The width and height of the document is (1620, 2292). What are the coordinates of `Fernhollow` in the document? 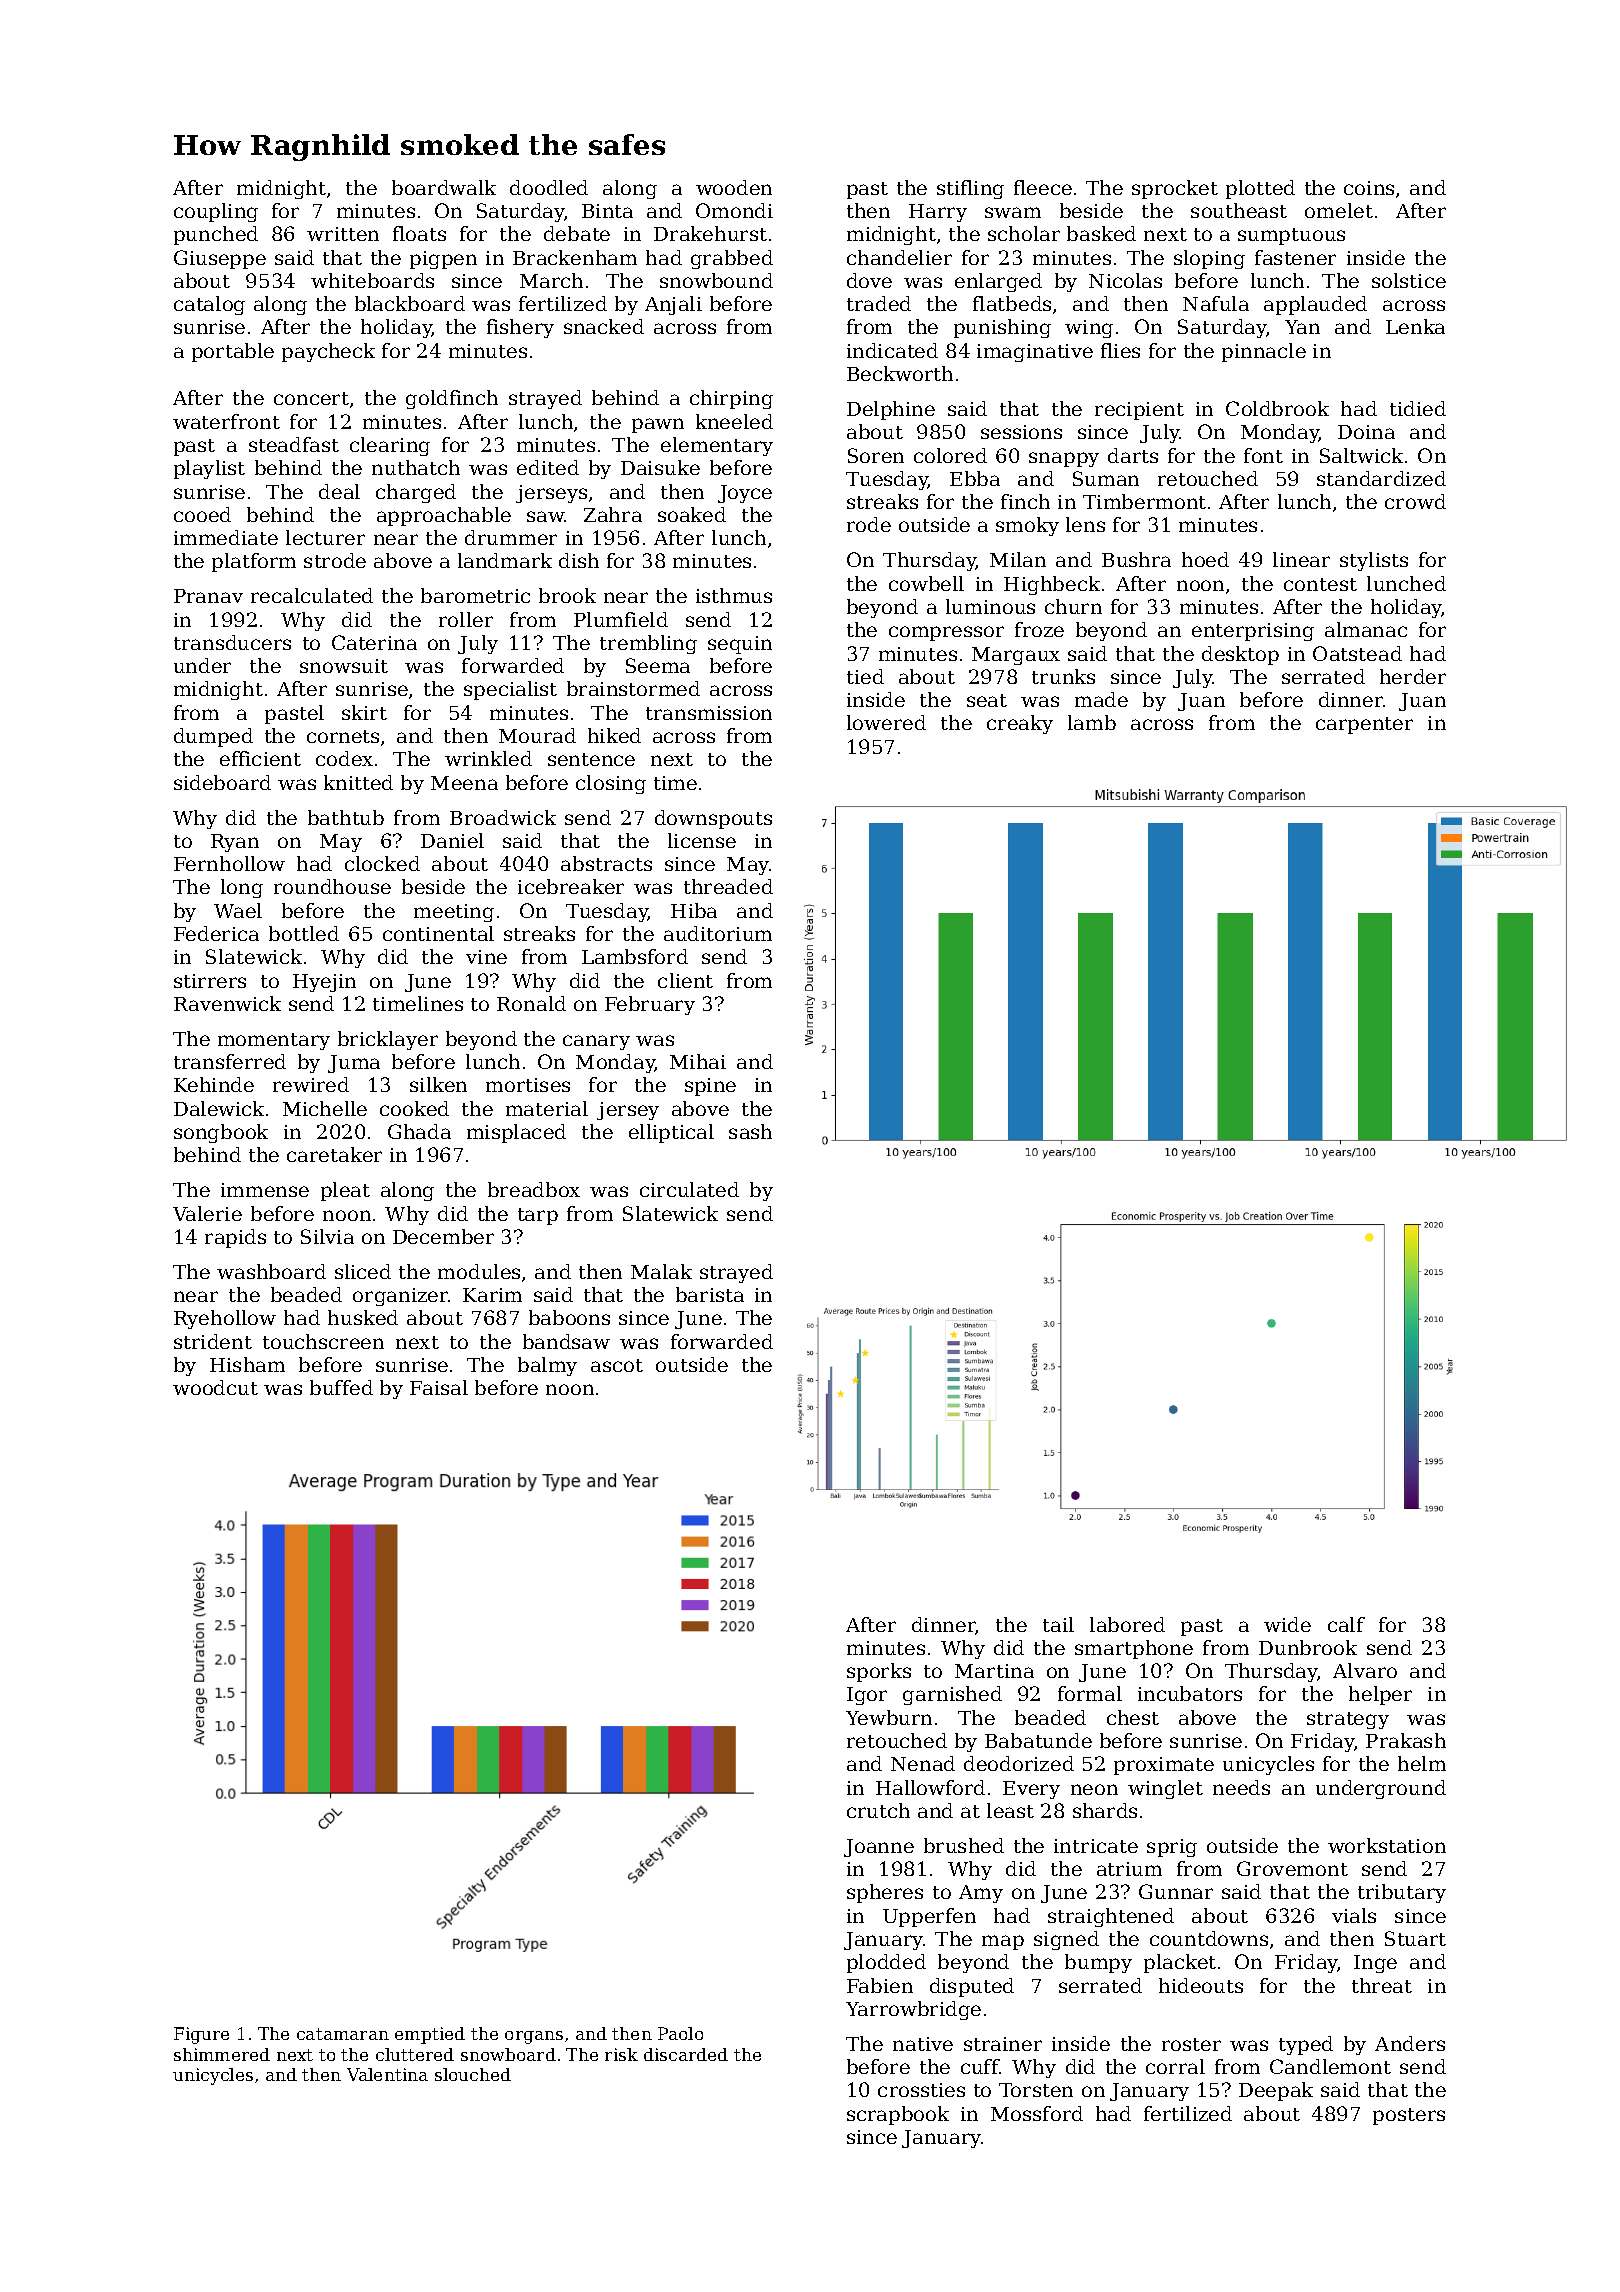 It's located at (229, 863).
